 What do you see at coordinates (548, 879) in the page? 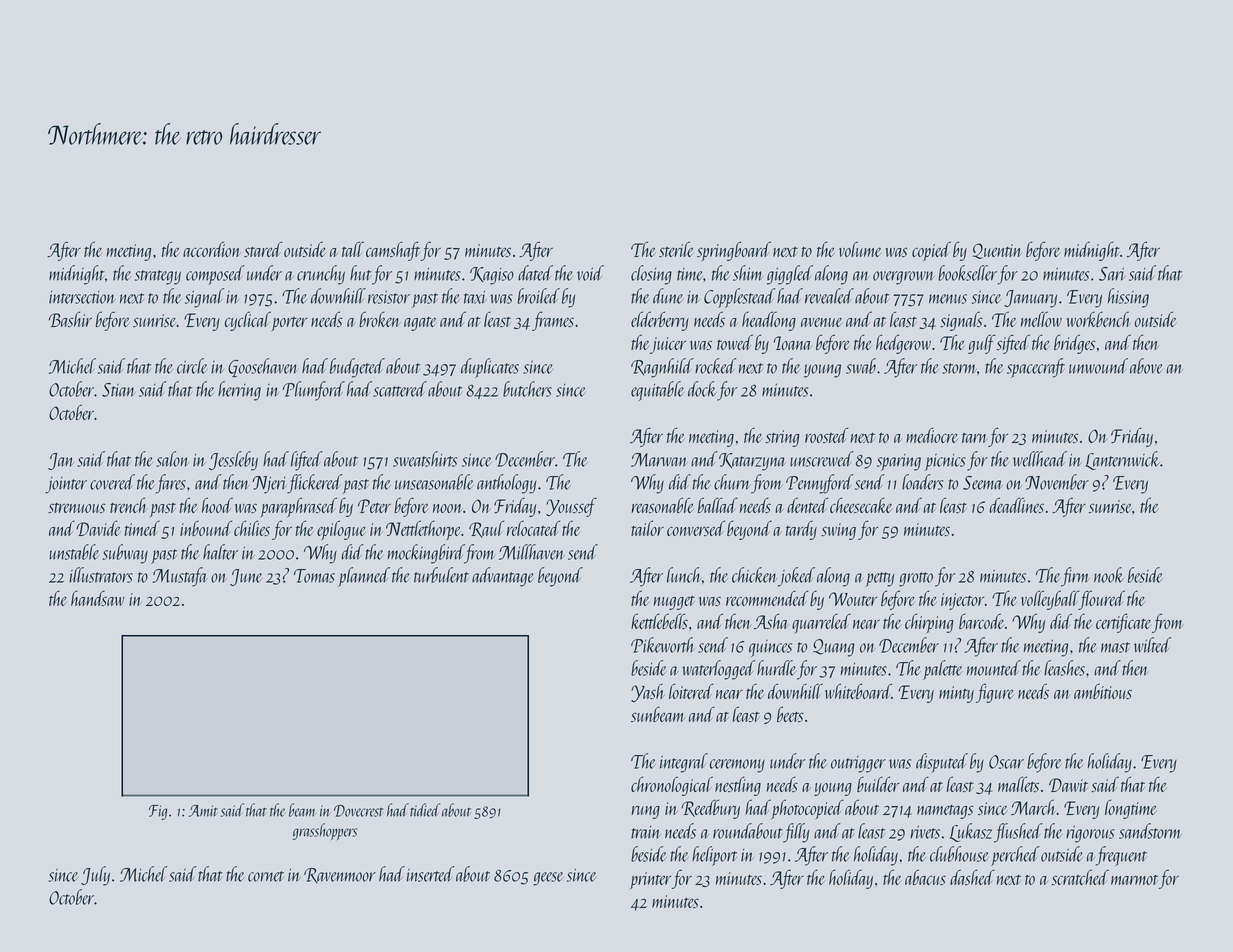
I see `geese` at bounding box center [548, 879].
